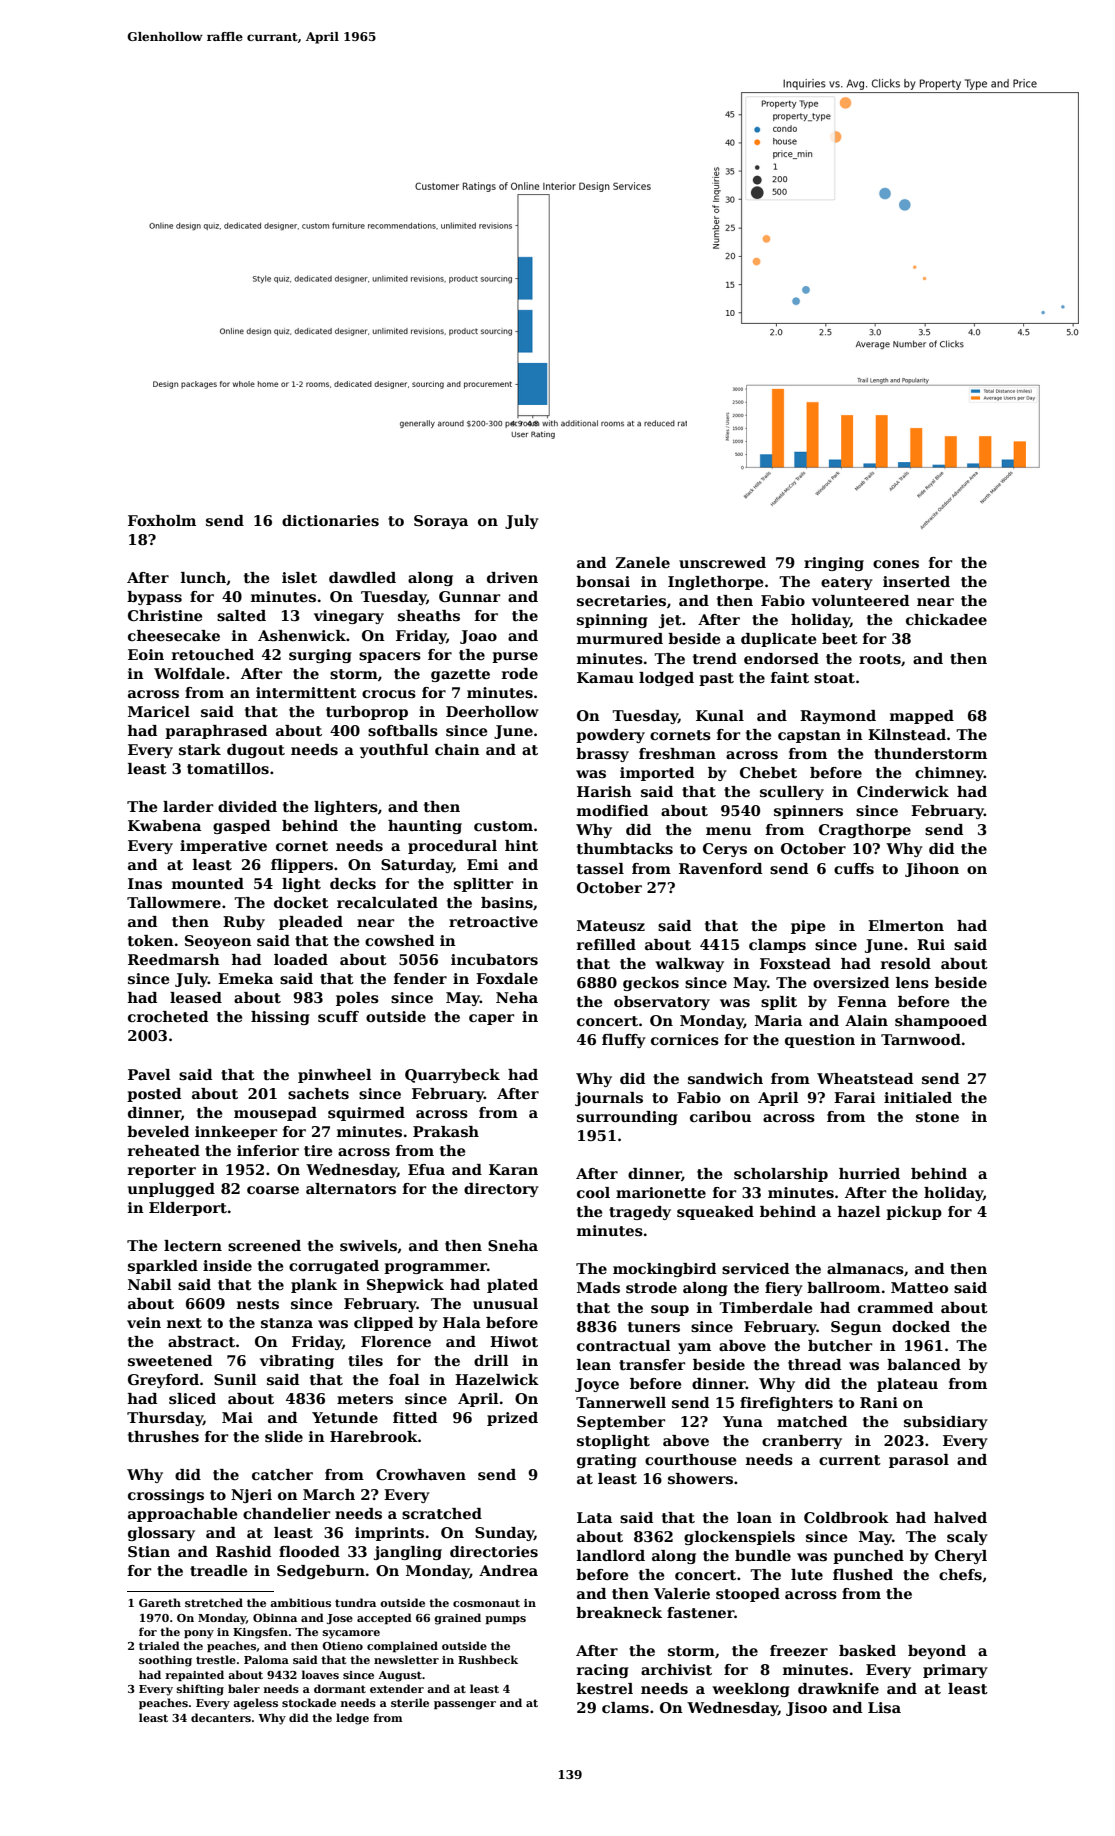 The image size is (1115, 1836). What do you see at coordinates (906, 963) in the screenshot?
I see `resold` at bounding box center [906, 963].
